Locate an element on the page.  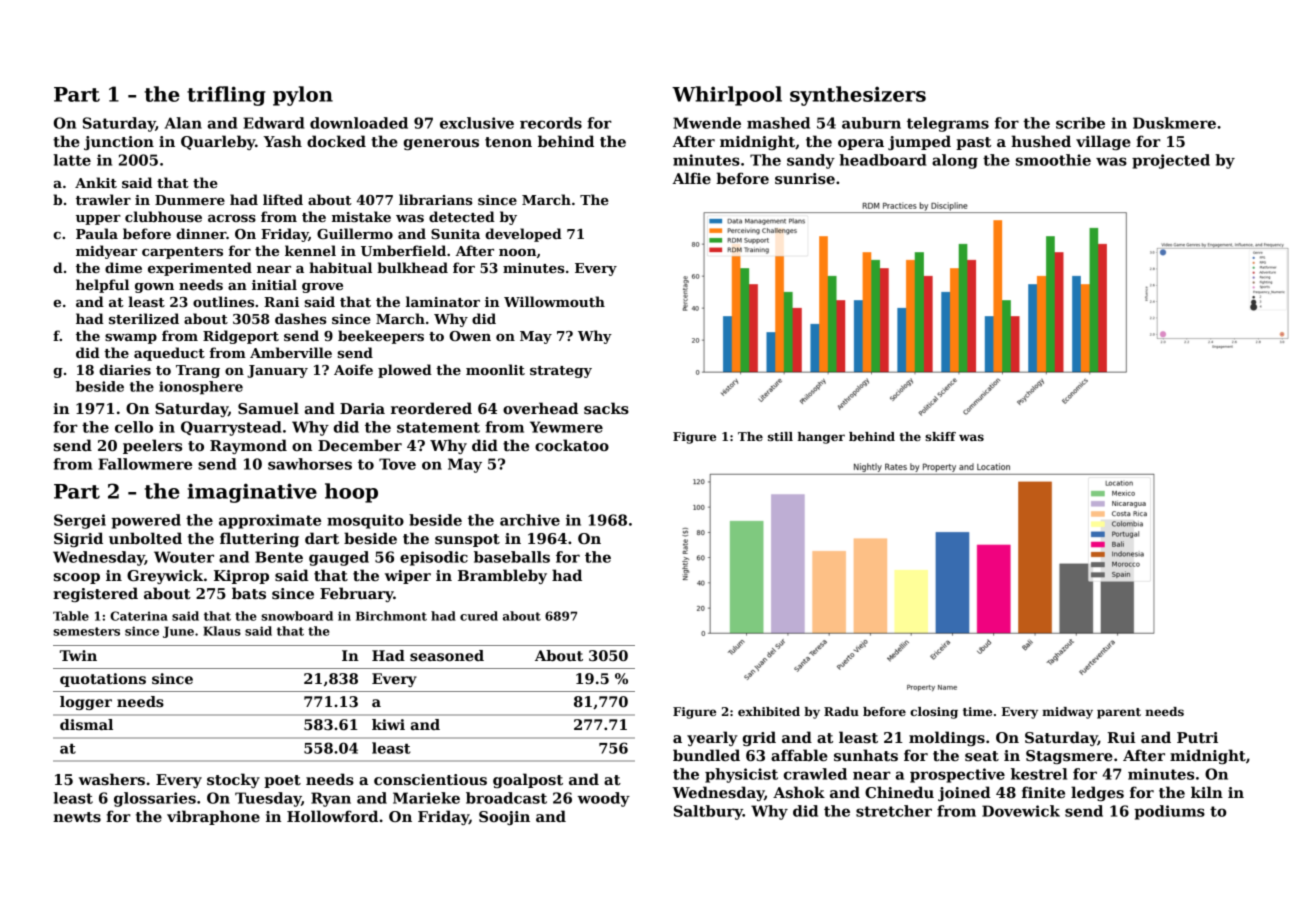
Duskmere is located at coordinates (1174, 123).
